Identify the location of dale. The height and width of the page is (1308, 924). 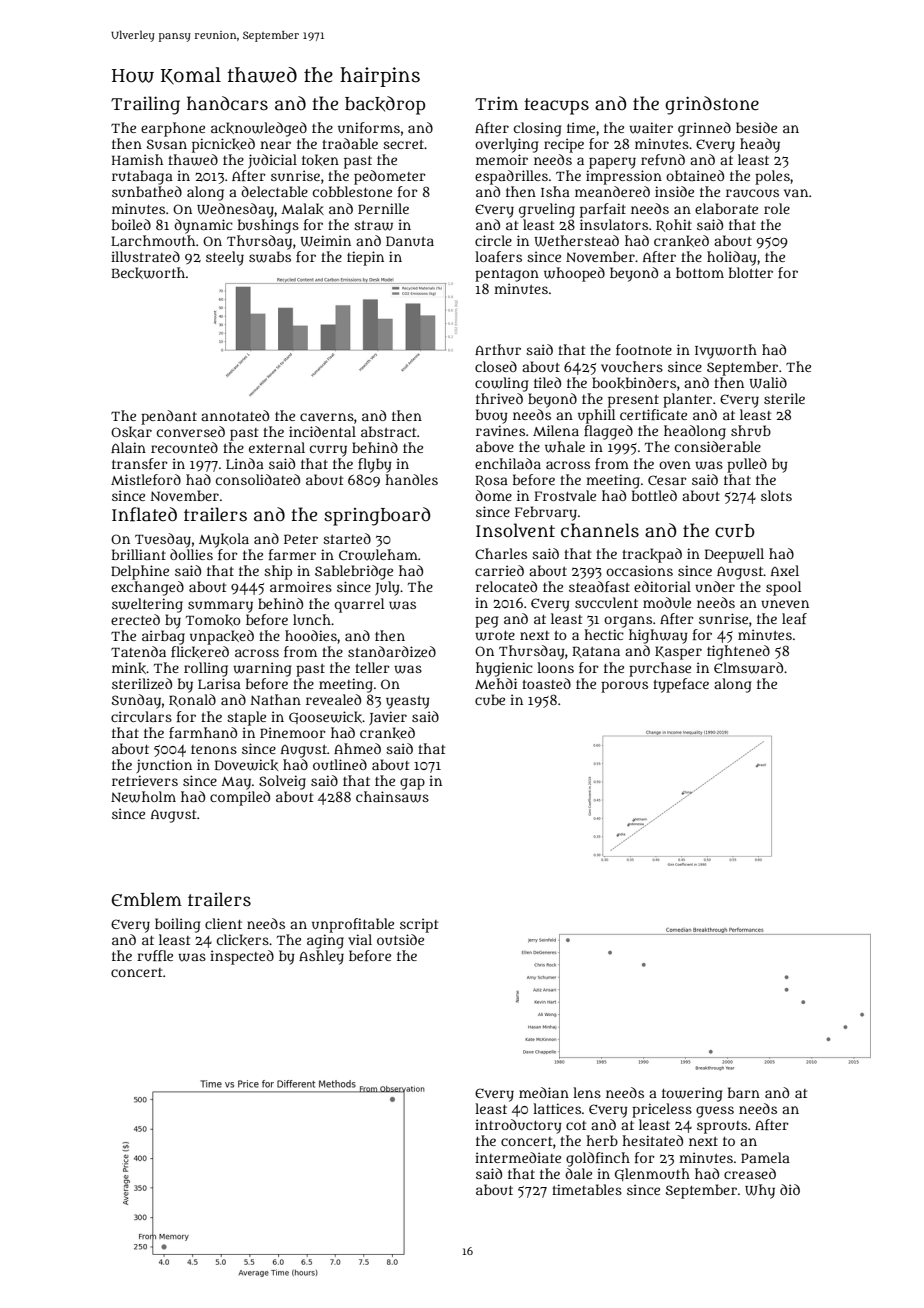
(578, 1173).
